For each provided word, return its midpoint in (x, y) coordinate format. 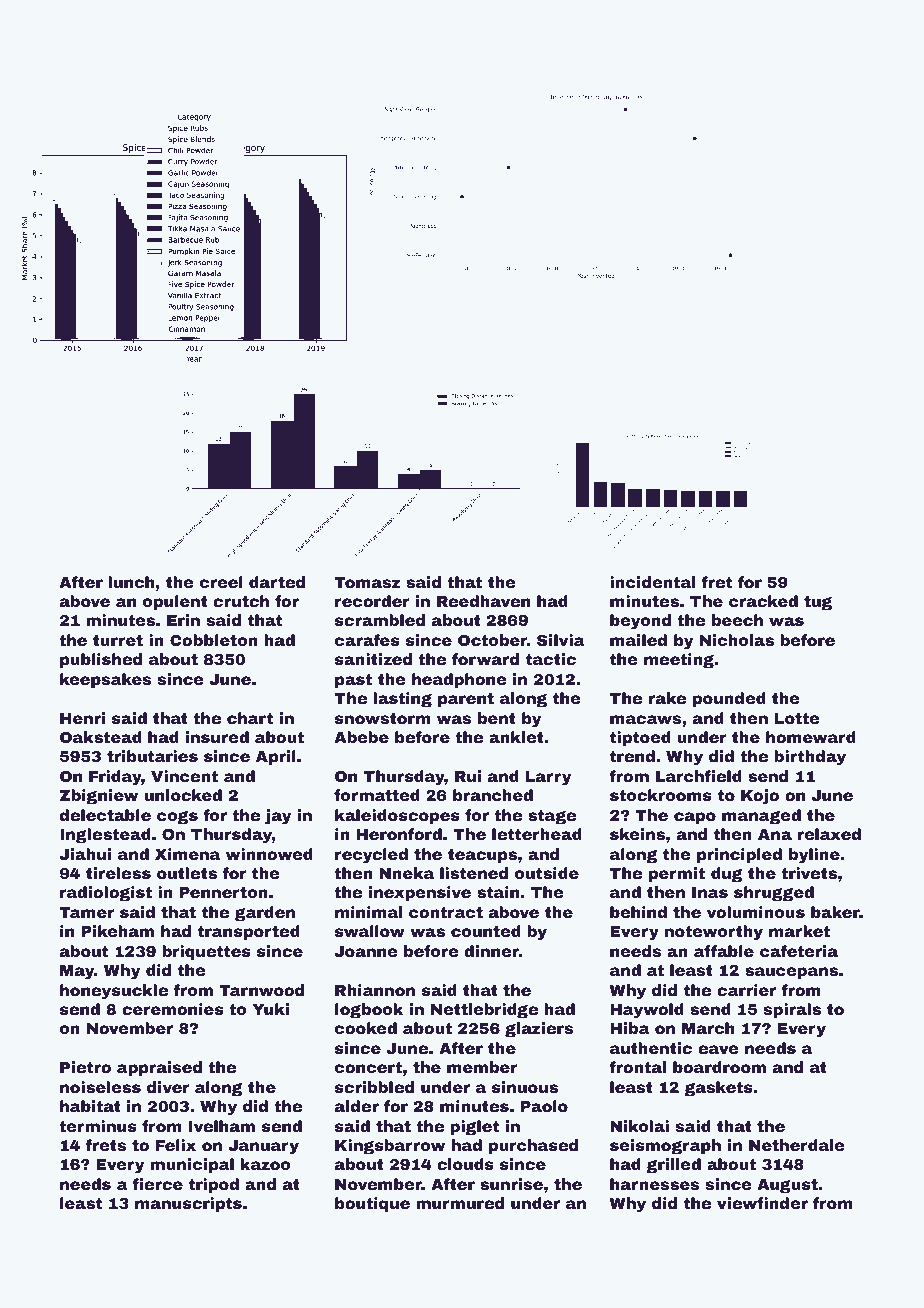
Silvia (561, 640)
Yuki (270, 1009)
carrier (746, 990)
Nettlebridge (484, 1011)
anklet (516, 737)
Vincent (184, 776)
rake (667, 698)
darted (277, 582)
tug (818, 603)
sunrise (511, 1184)
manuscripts (188, 1204)
